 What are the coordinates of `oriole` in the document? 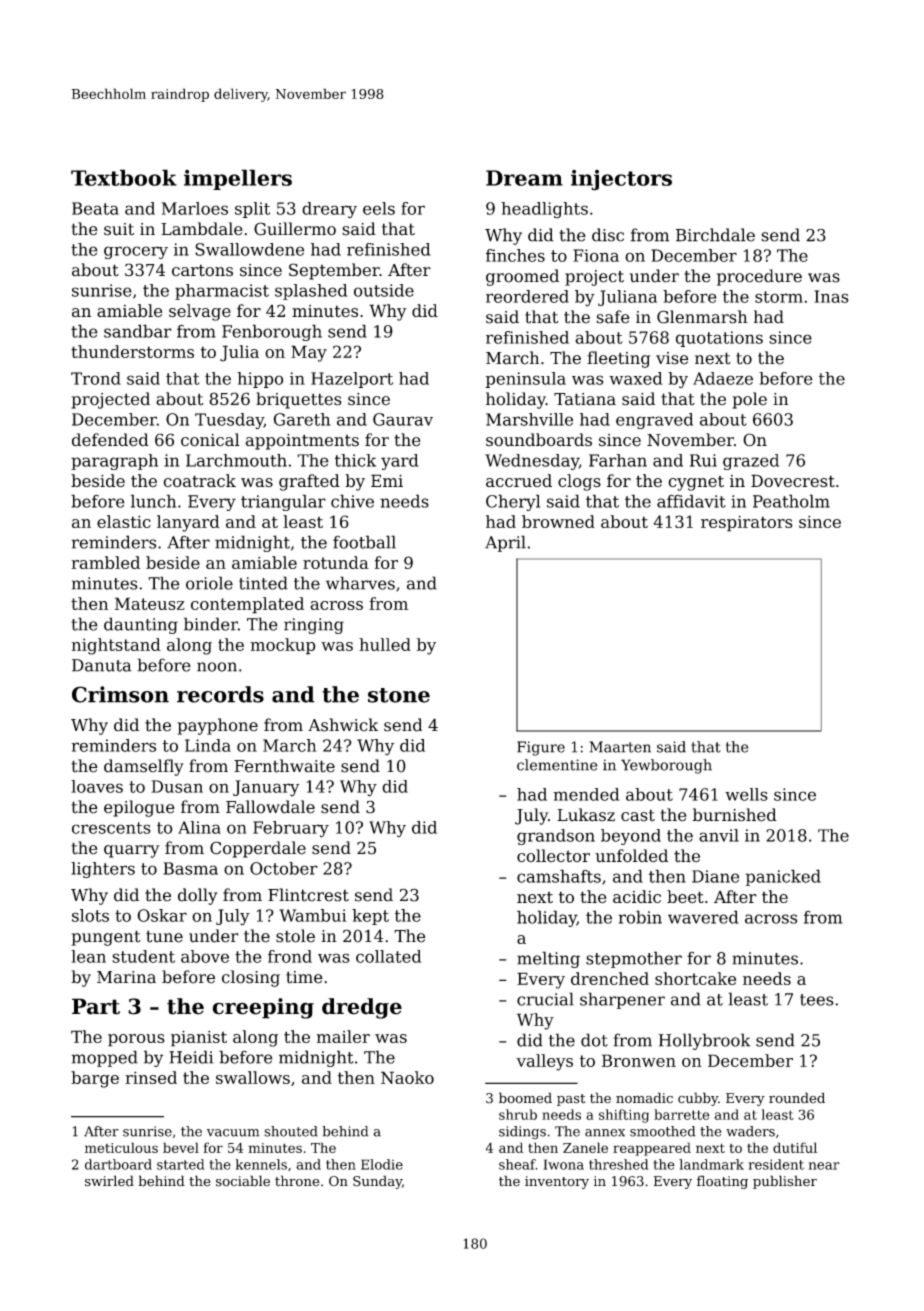 It's located at (209, 583).
